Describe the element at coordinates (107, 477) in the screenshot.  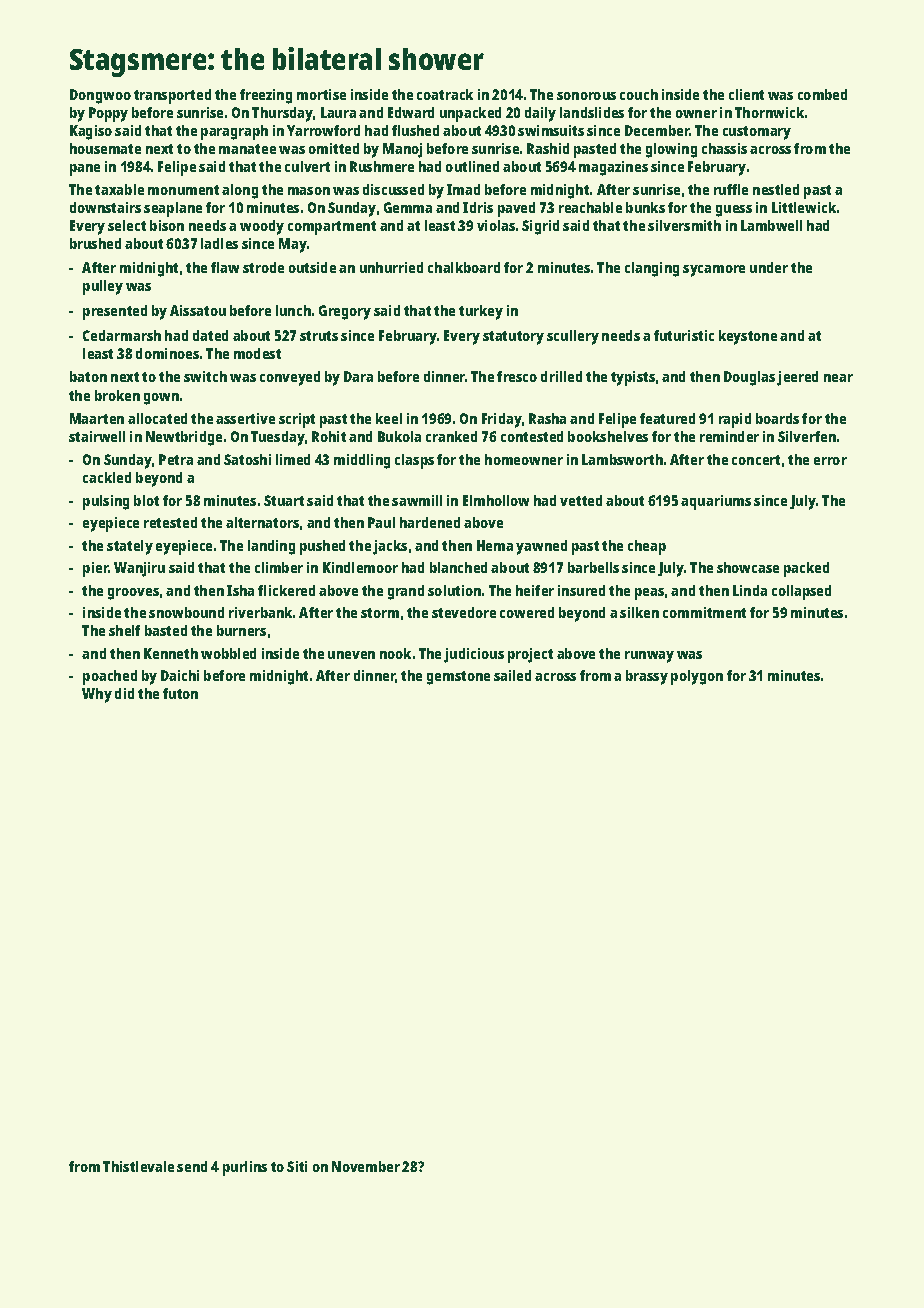
I see `cackled` at that location.
